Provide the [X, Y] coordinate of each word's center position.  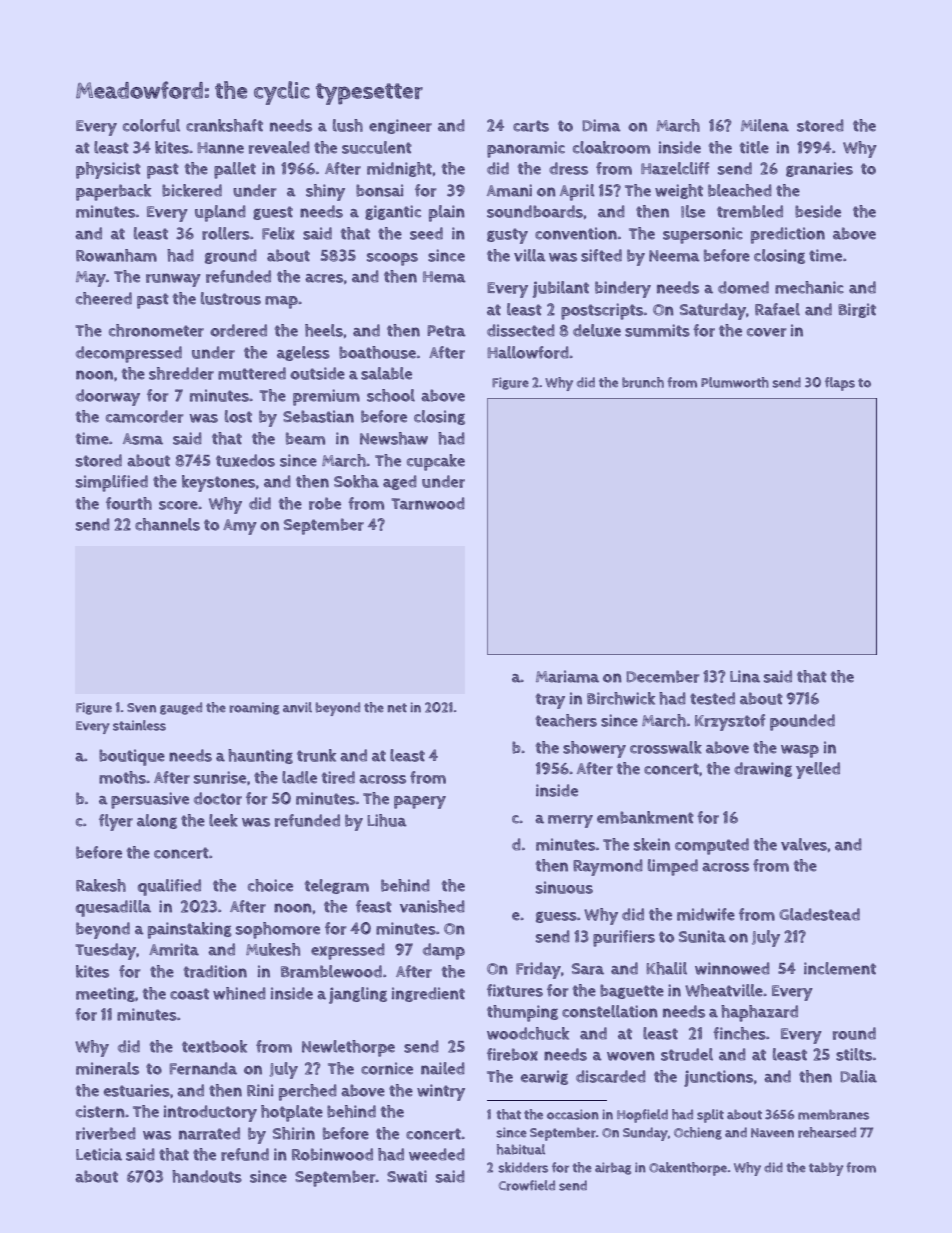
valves [804, 844]
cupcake [436, 462]
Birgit [857, 310]
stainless [139, 725]
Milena [765, 125]
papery [420, 802]
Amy [240, 527]
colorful [151, 125]
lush [348, 125]
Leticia [99, 1154]
